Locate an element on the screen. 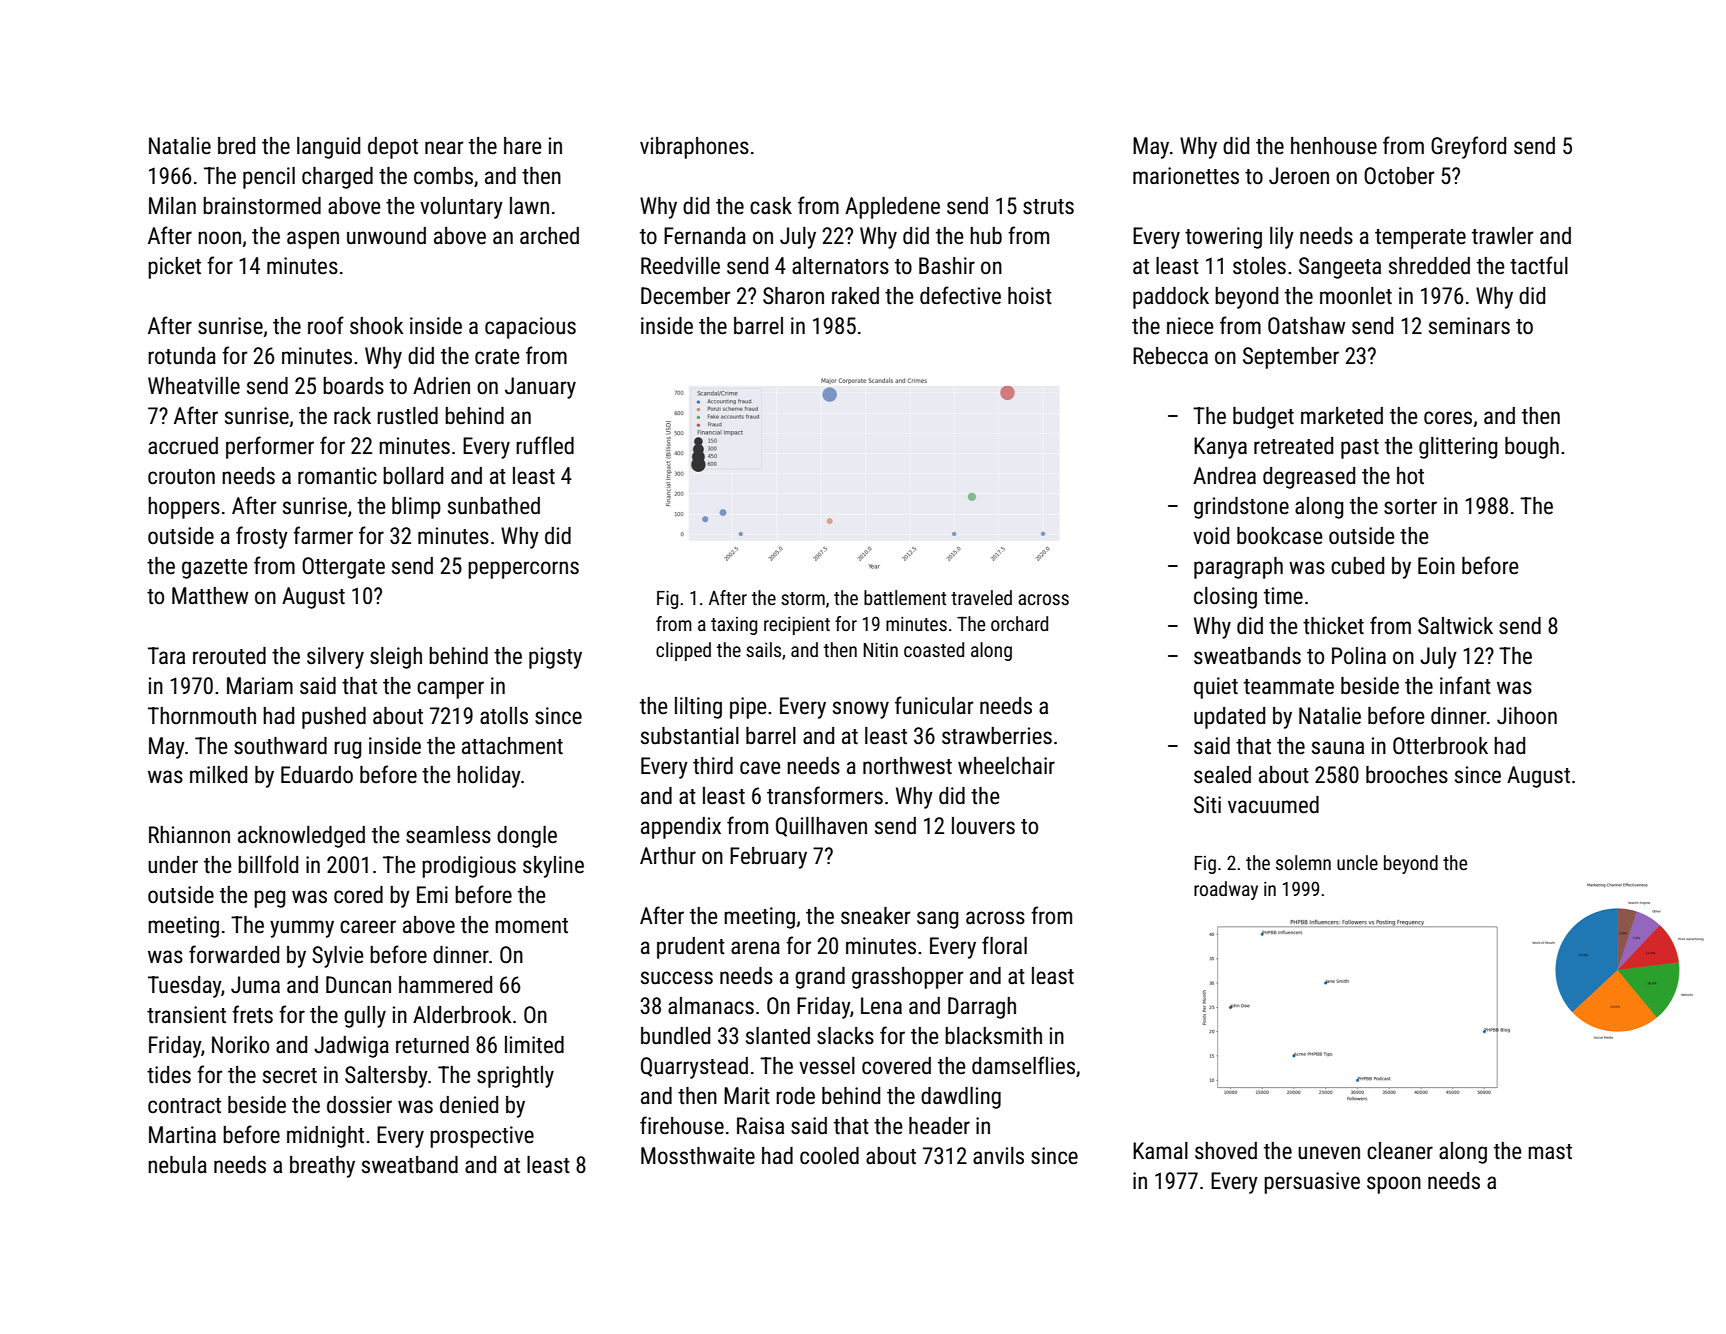 This screenshot has width=1726, height=1334. Mossthwaite is located at coordinates (698, 1156).
